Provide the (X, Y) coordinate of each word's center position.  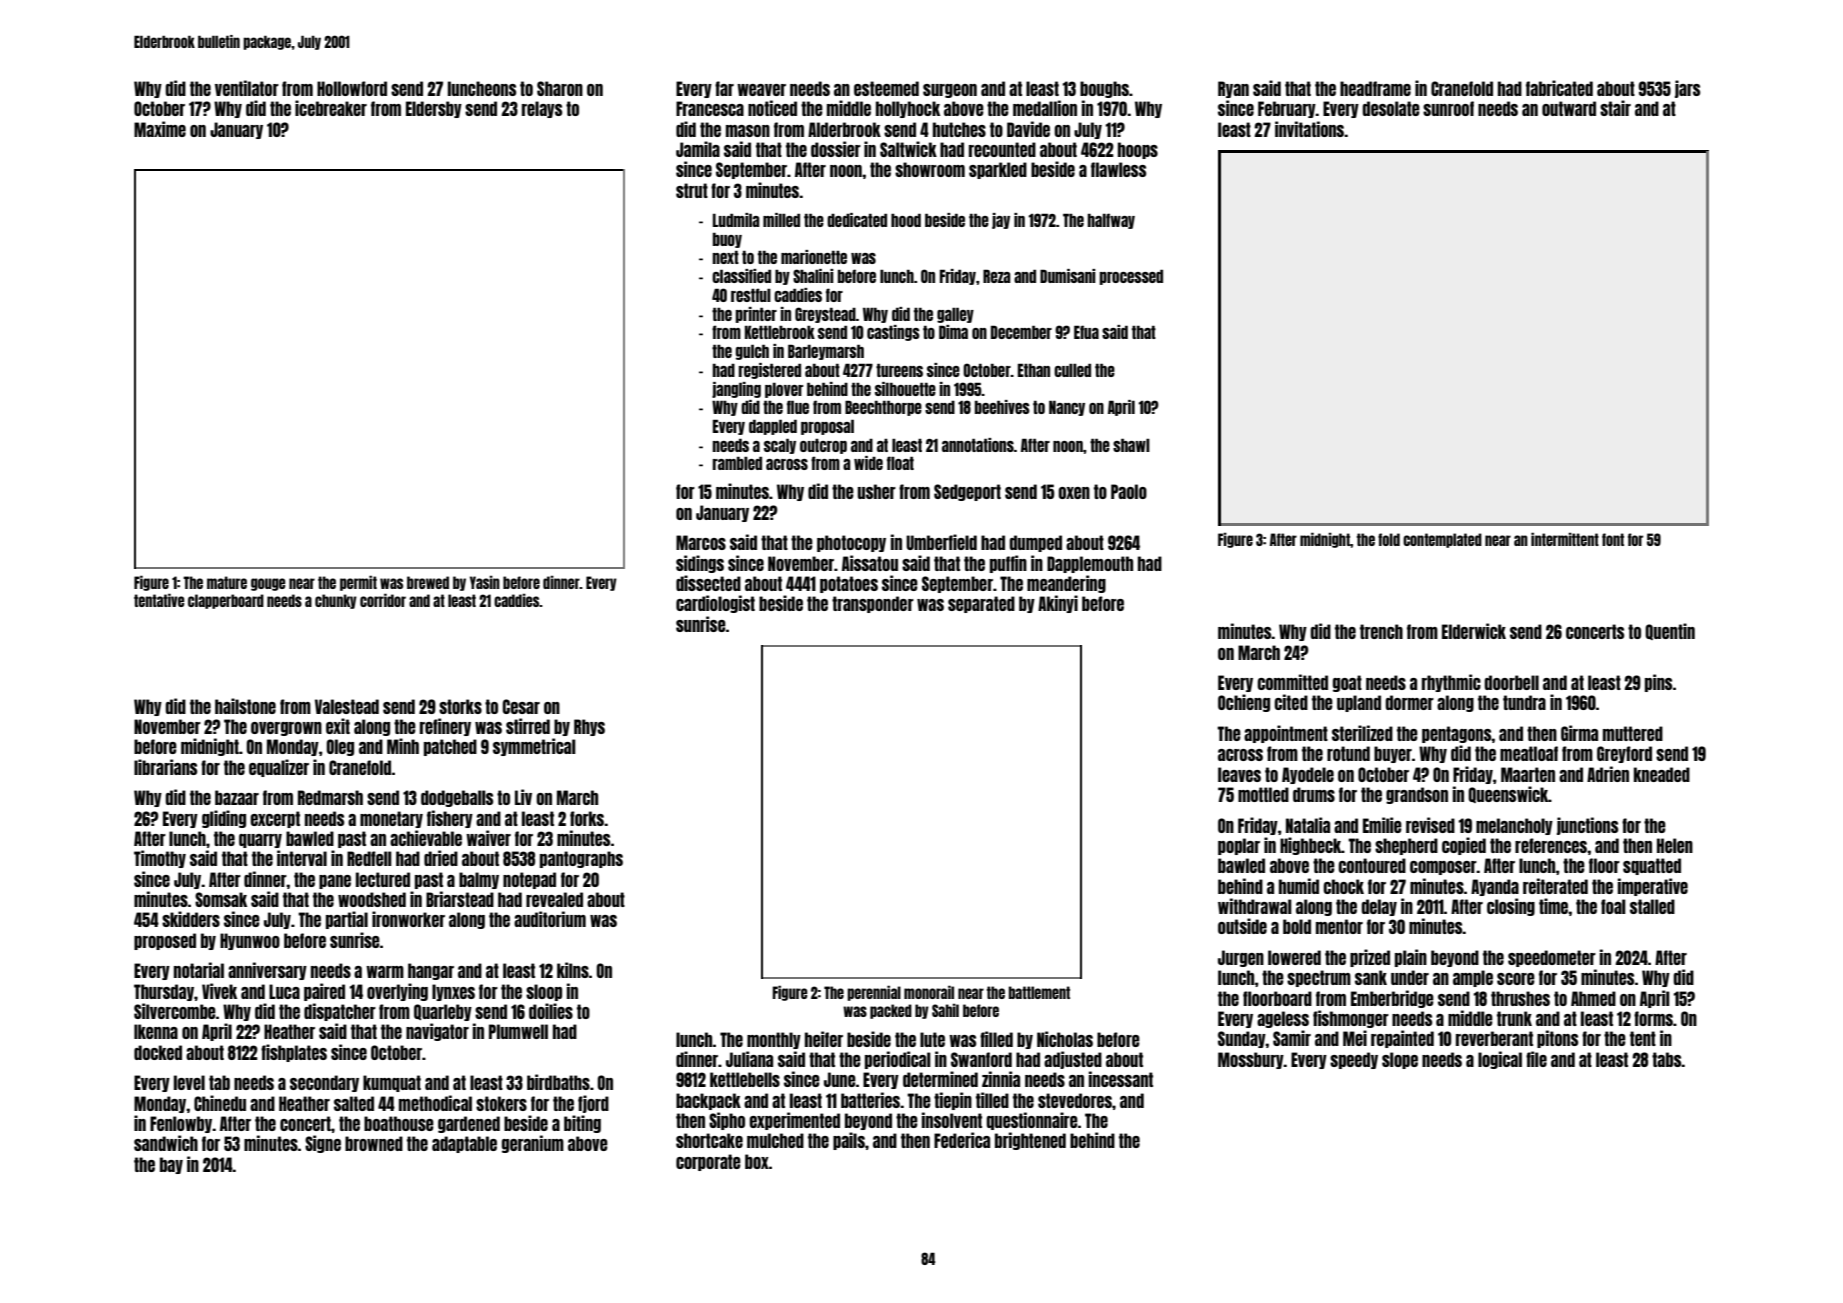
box (757, 1161)
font (1613, 539)
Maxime (160, 129)
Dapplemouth (1090, 564)
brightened (1030, 1141)
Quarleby (443, 1012)
